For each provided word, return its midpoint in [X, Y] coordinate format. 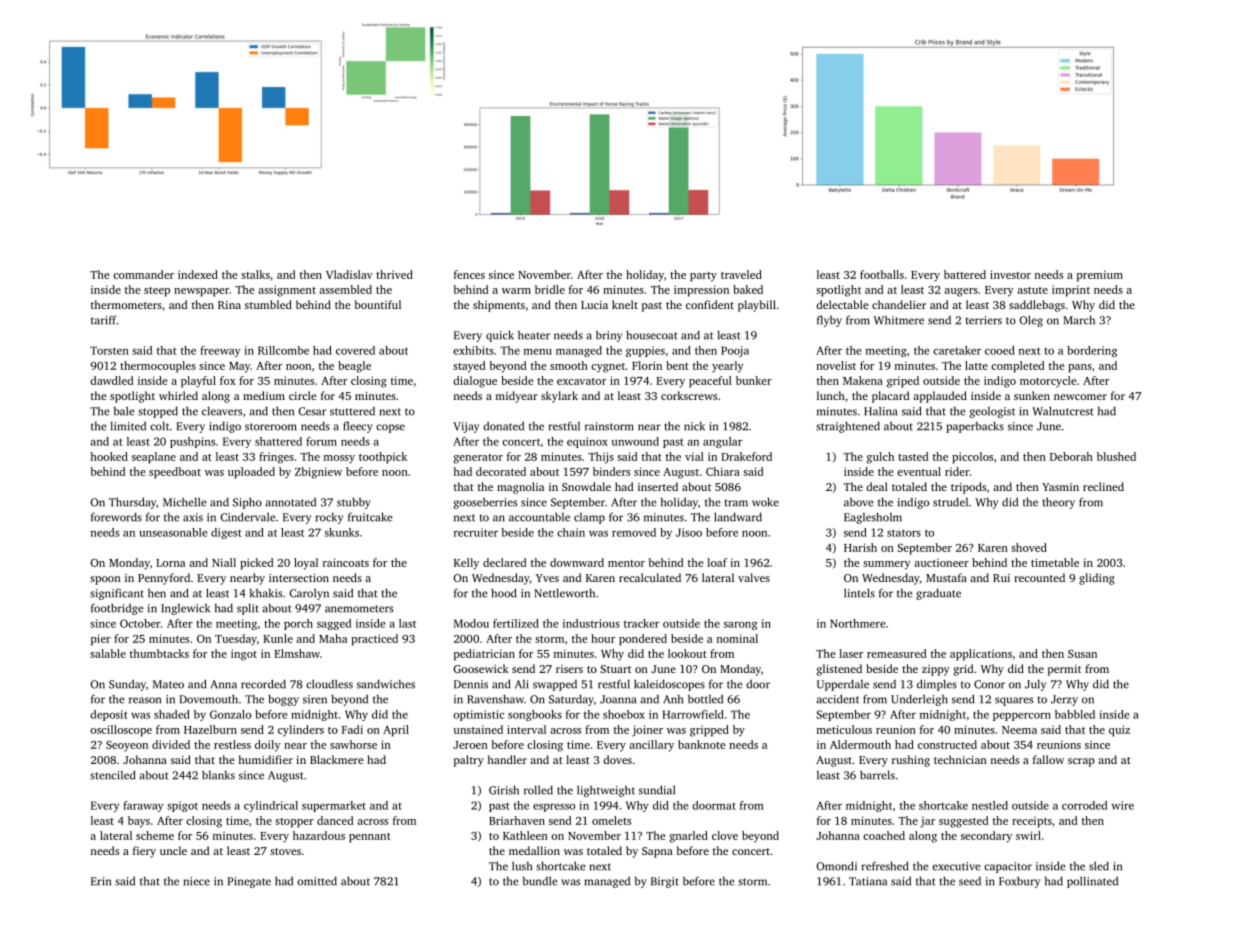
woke [765, 502]
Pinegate [249, 882]
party [703, 277]
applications [981, 655]
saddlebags [1037, 306]
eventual [919, 471]
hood [503, 593]
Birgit [665, 882]
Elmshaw [297, 653]
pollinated [1092, 882]
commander [143, 274]
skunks [342, 532]
